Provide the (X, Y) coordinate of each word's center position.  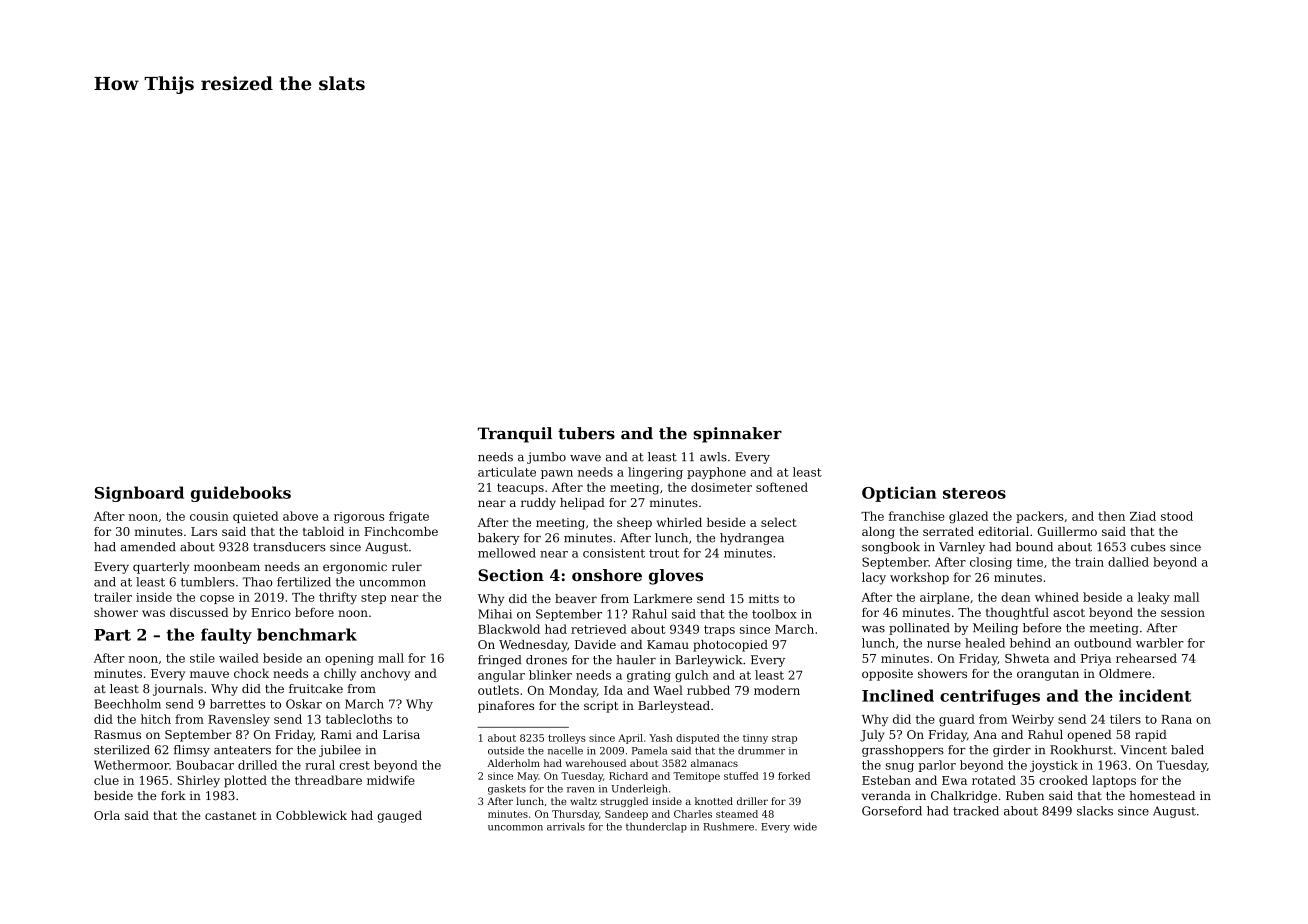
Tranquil (515, 435)
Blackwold (509, 629)
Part (112, 635)
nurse (944, 644)
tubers (586, 433)
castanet (231, 815)
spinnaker (737, 435)
